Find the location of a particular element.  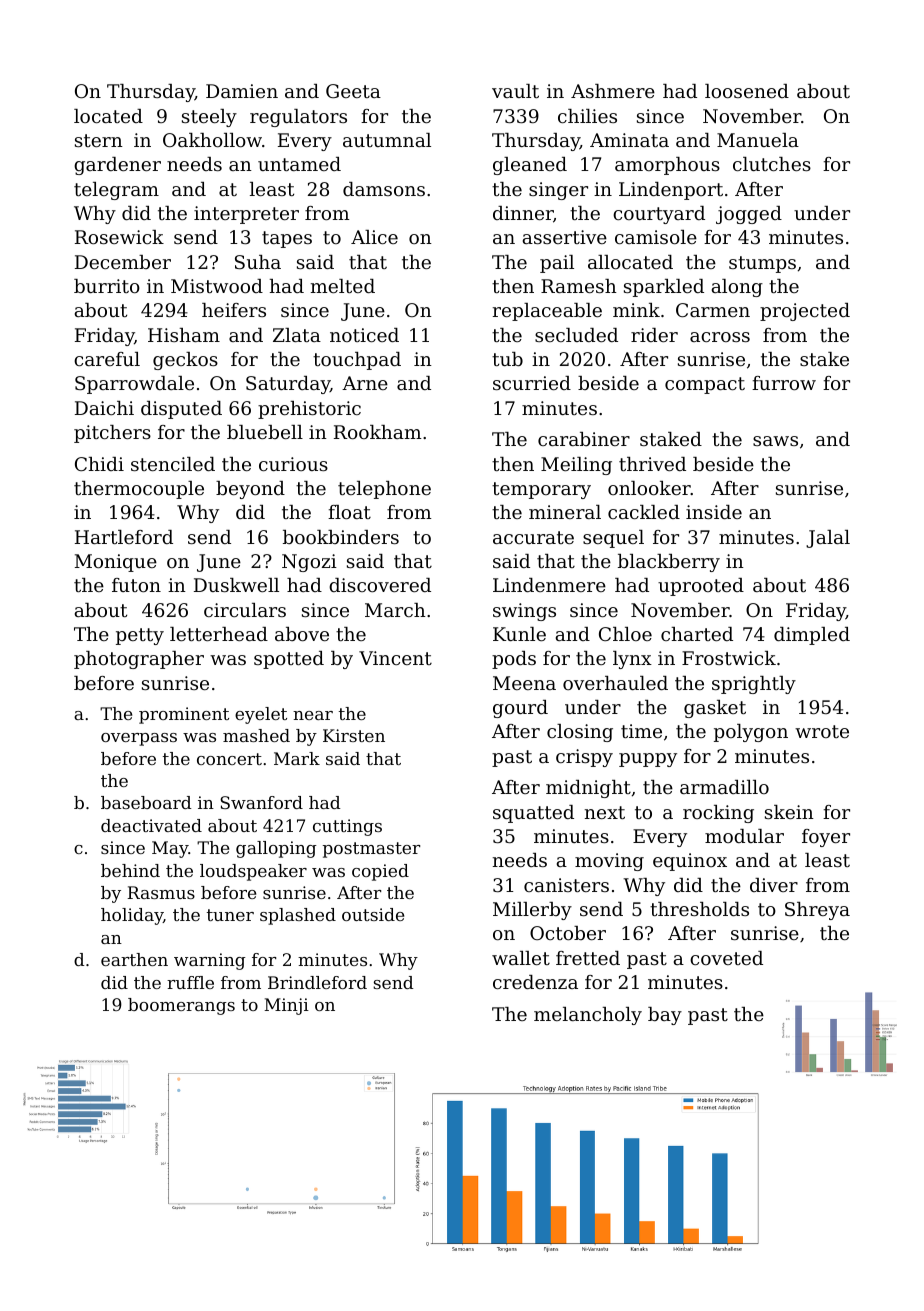

Kirsten is located at coordinates (354, 735).
